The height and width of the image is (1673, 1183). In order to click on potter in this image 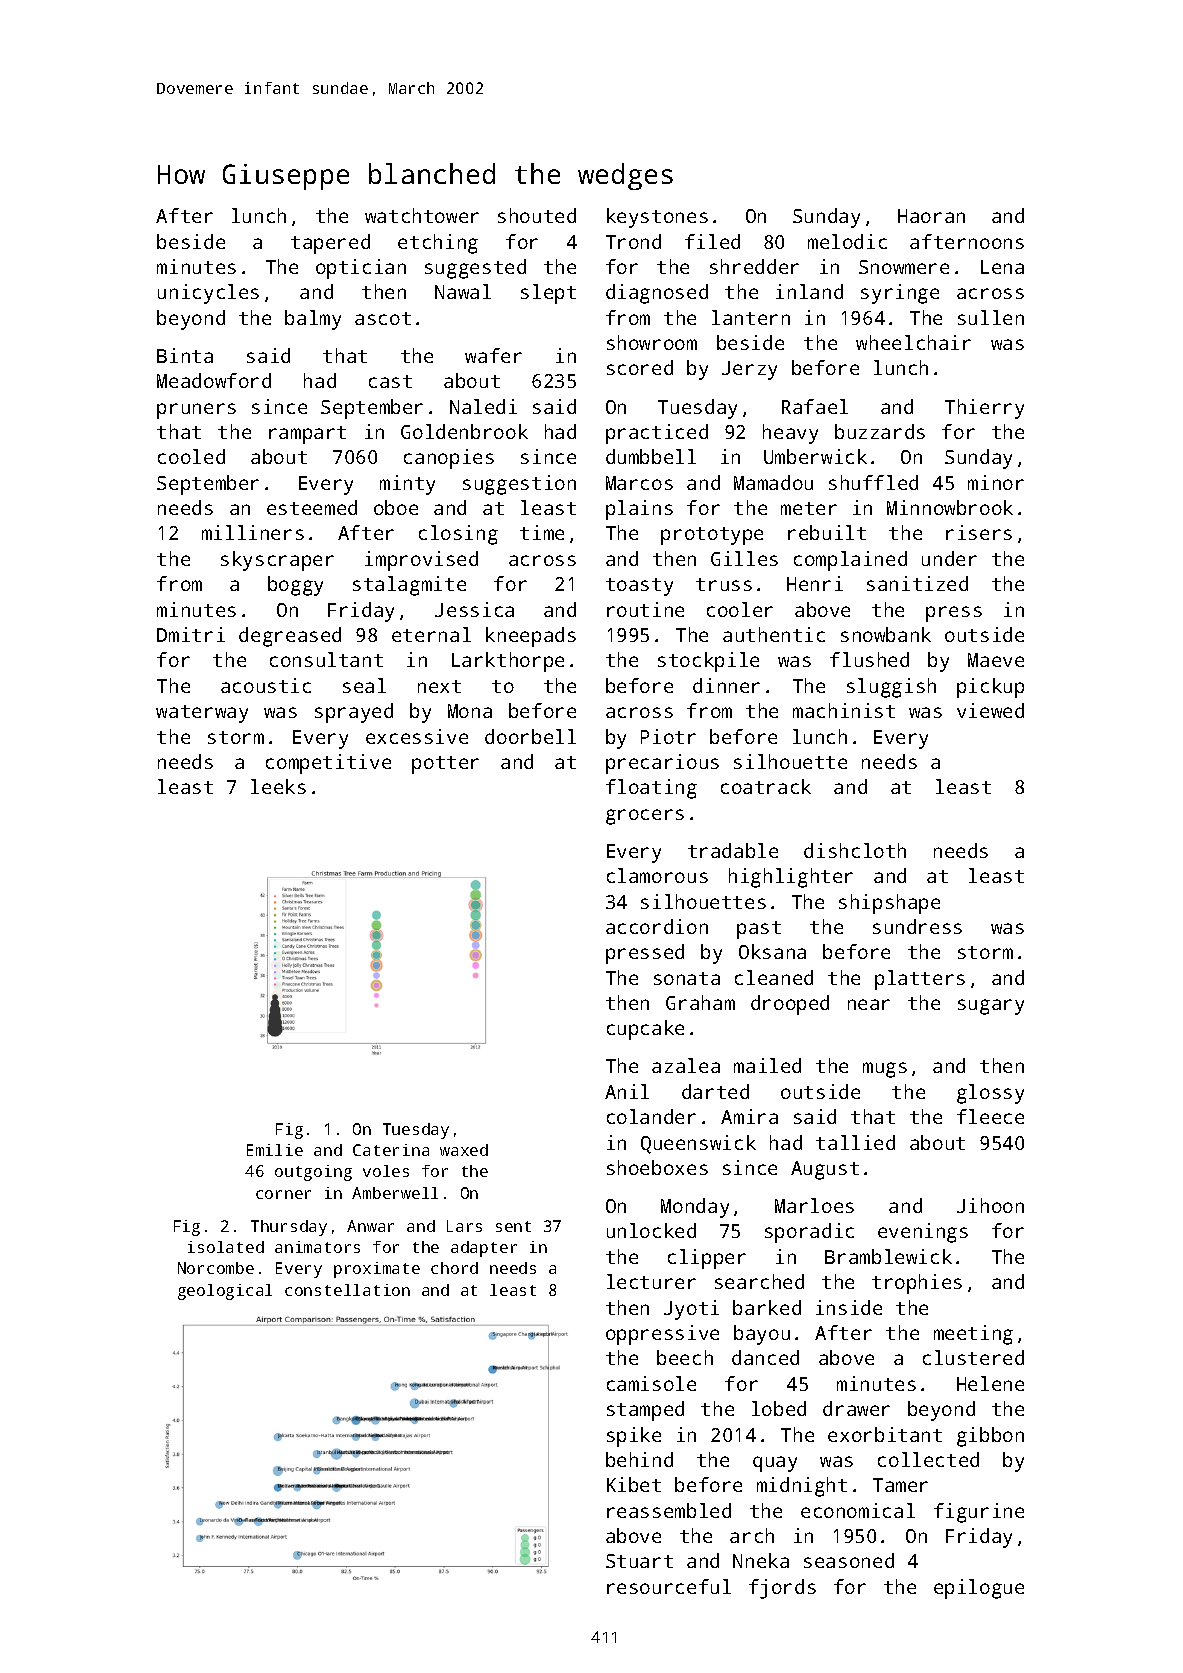, I will do `click(445, 765)`.
